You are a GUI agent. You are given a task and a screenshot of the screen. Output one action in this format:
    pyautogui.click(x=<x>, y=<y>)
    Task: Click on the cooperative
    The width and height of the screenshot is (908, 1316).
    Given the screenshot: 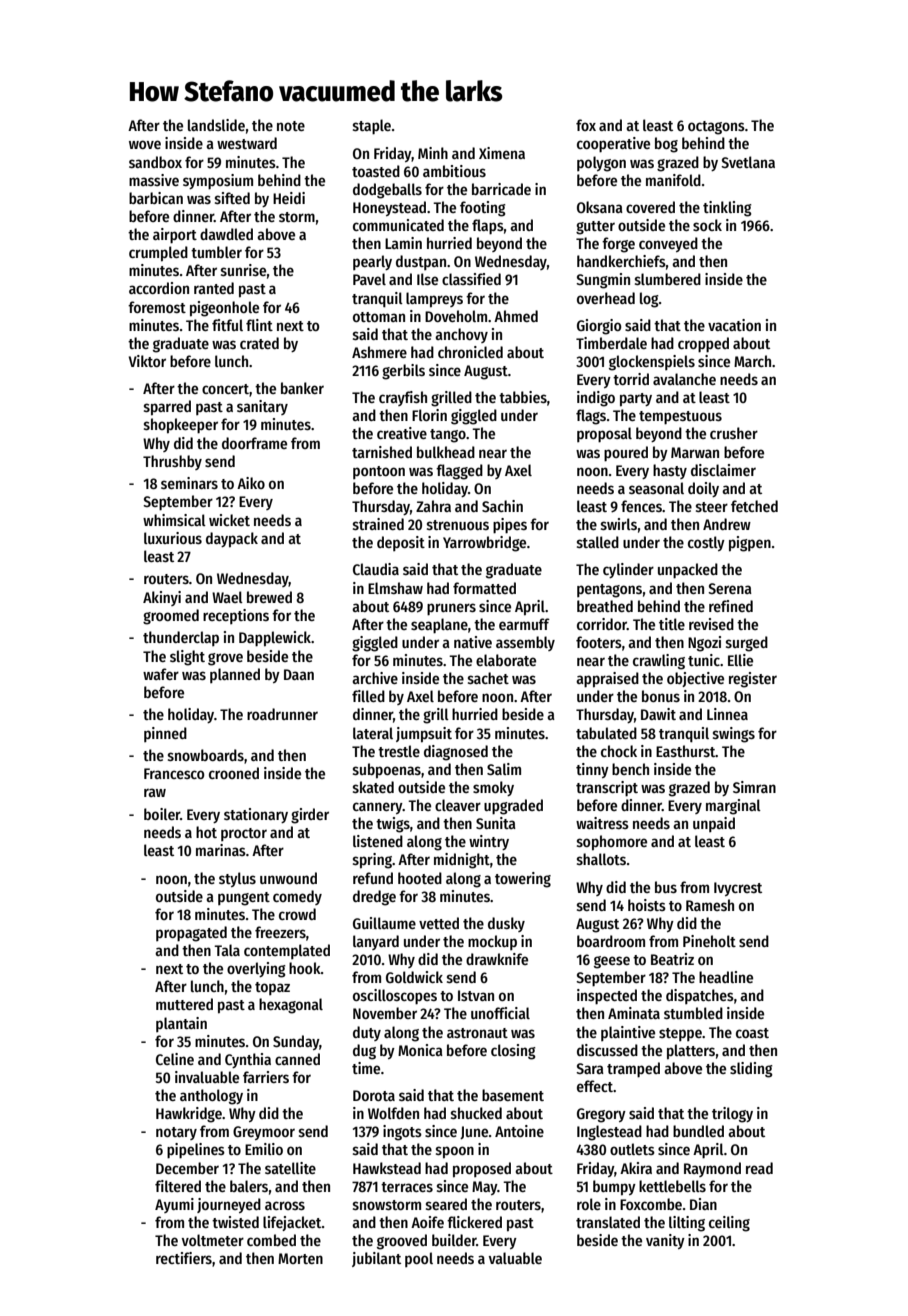 What is the action you would take?
    pyautogui.click(x=613, y=145)
